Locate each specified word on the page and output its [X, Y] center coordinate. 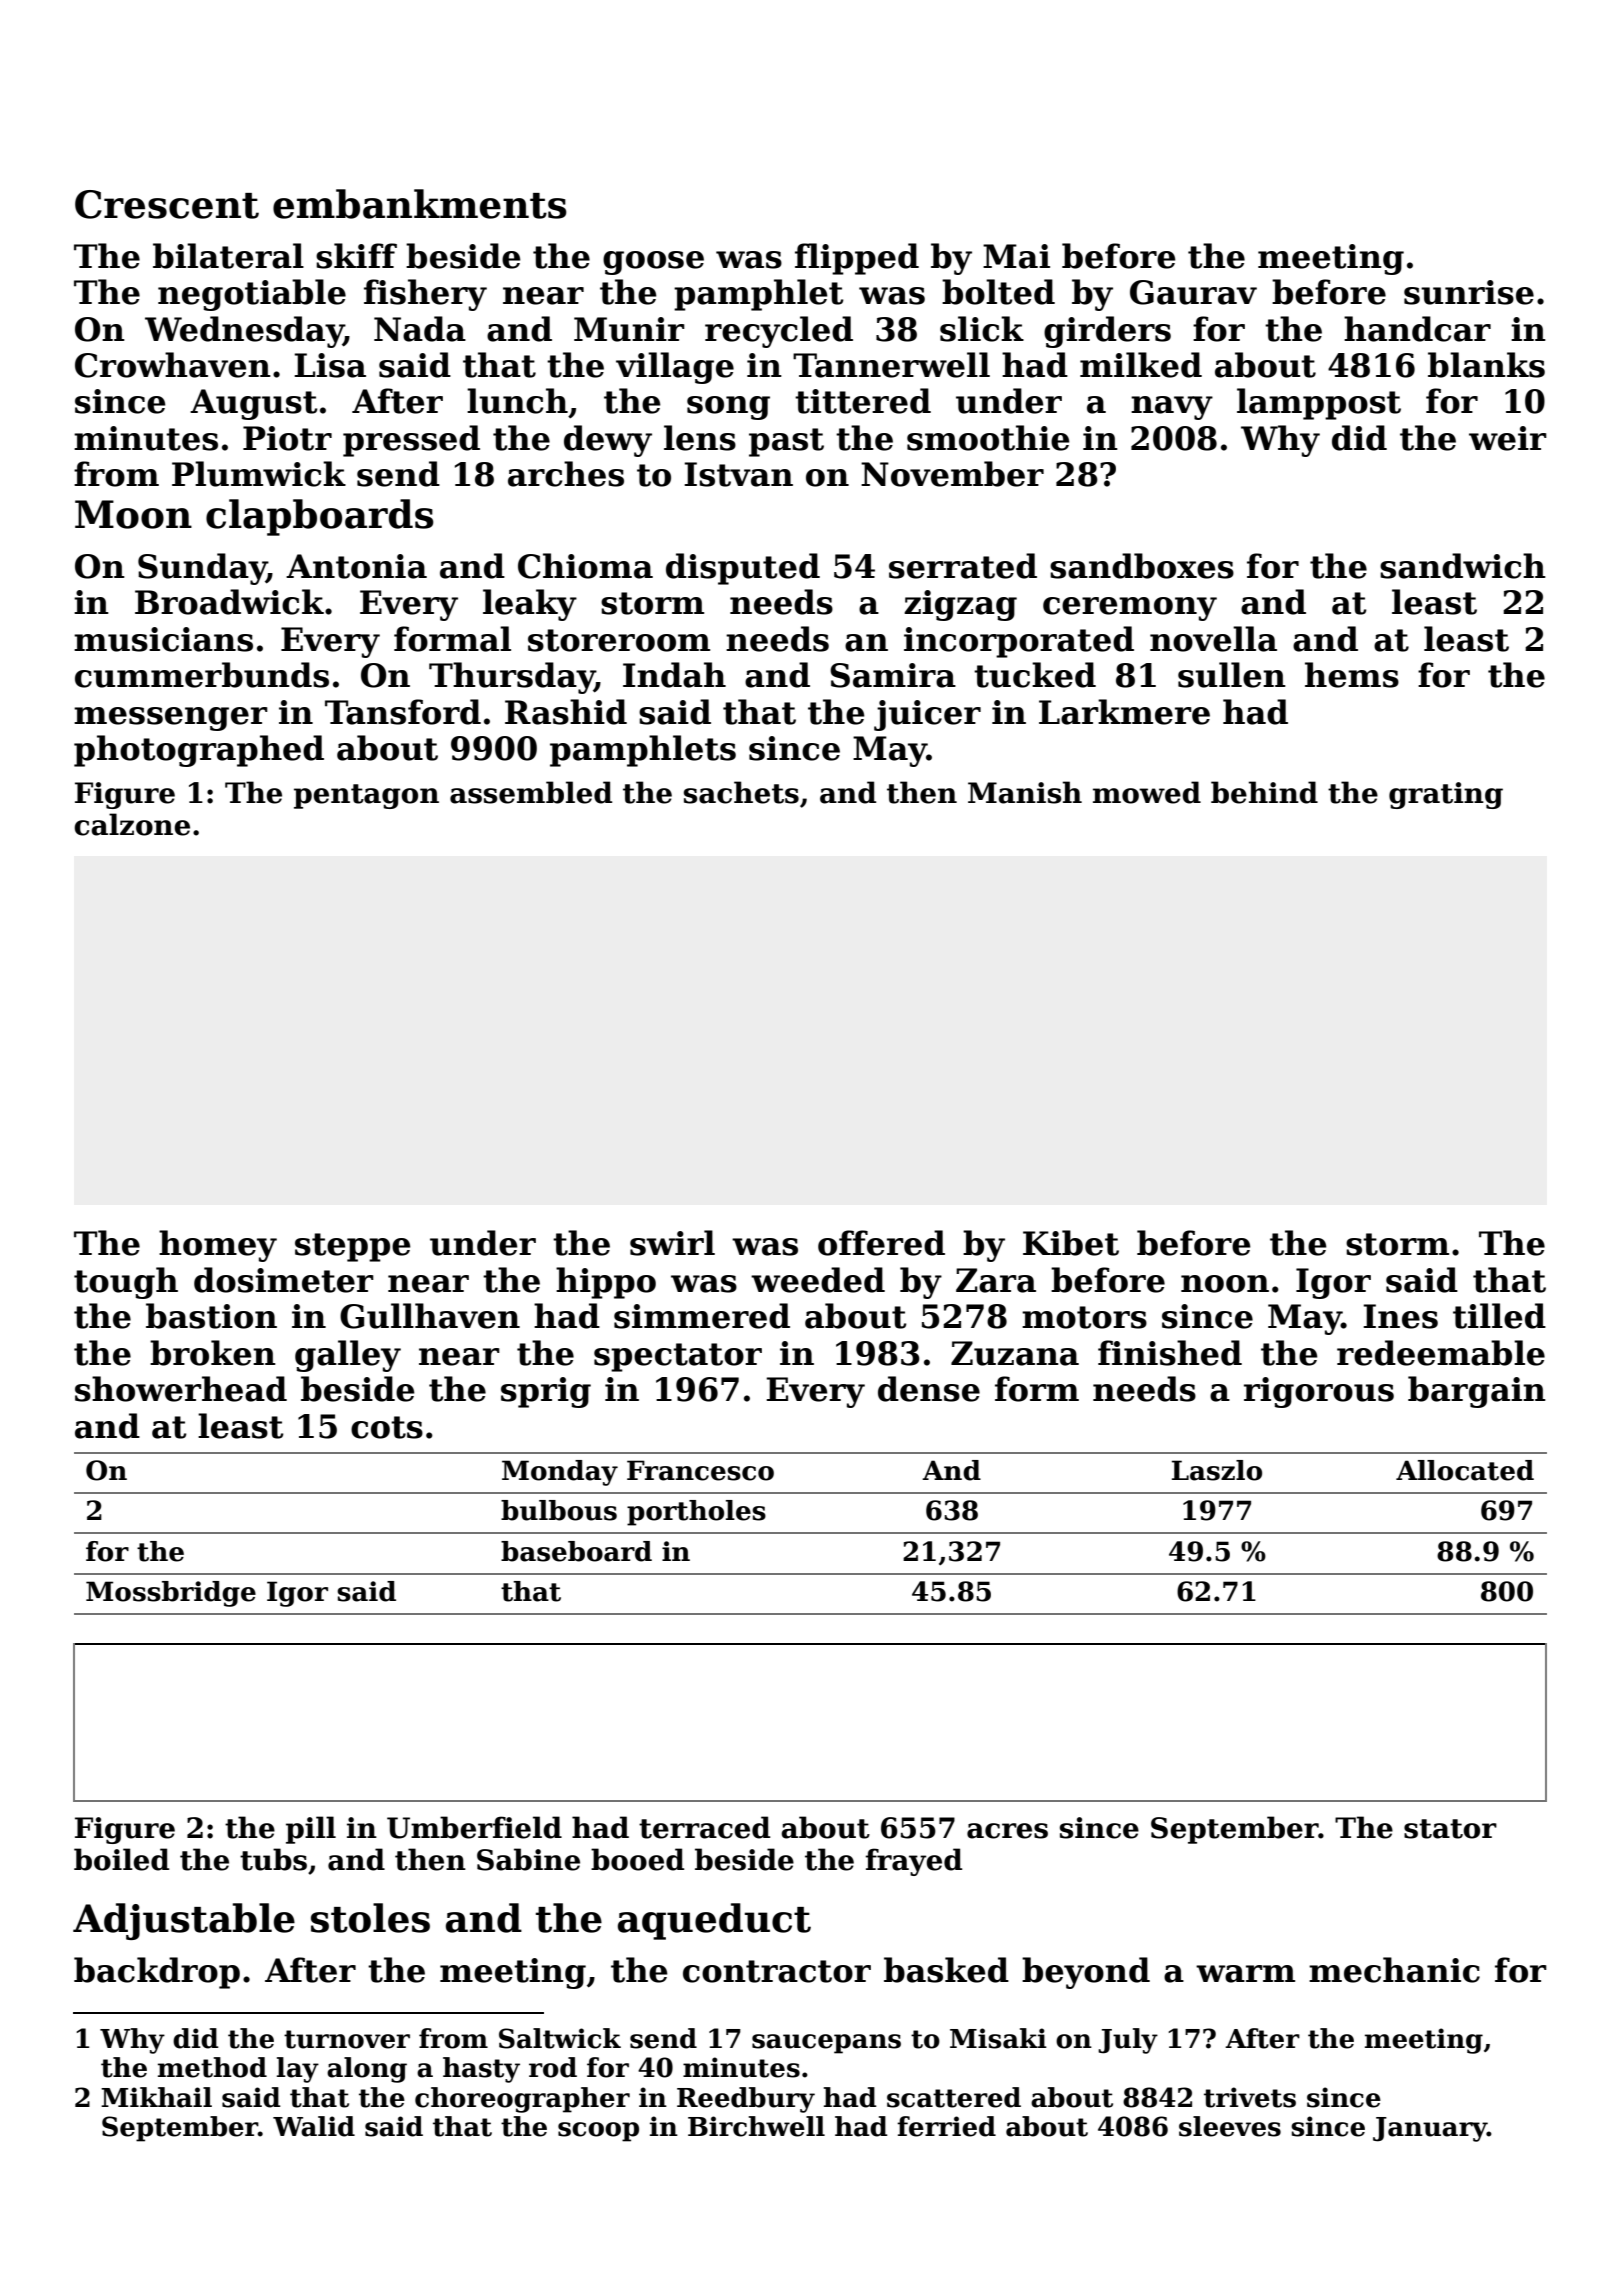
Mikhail [156, 2097]
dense [929, 1389]
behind [1264, 792]
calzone [132, 824]
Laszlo [1217, 1470]
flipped [857, 259]
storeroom [619, 640]
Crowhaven [173, 365]
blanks [1486, 365]
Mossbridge [171, 1594]
